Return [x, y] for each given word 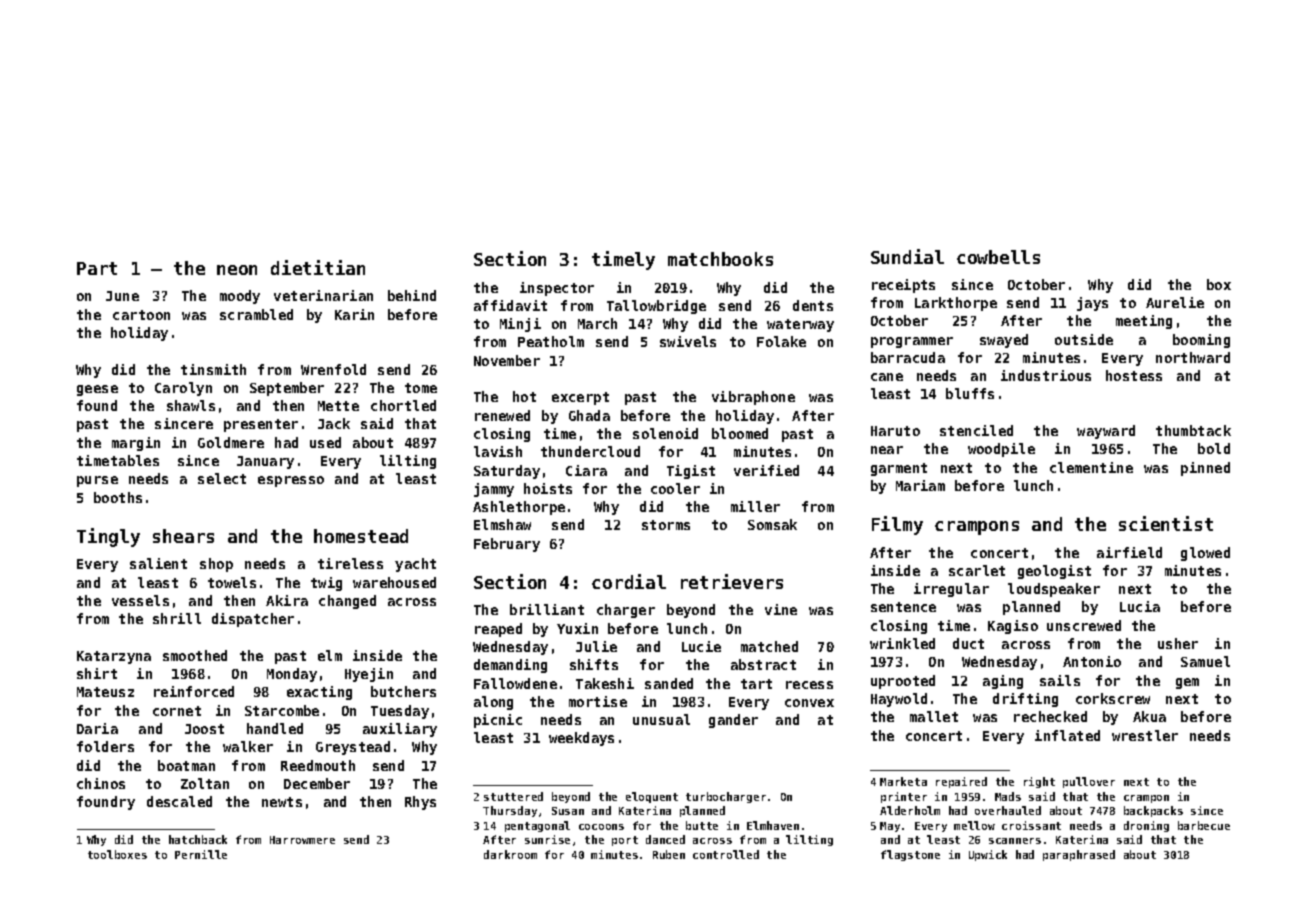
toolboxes [117, 854]
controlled [726, 854]
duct [968, 643]
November [507, 360]
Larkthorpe [956, 304]
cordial [629, 581]
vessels [140, 600]
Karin [354, 314]
